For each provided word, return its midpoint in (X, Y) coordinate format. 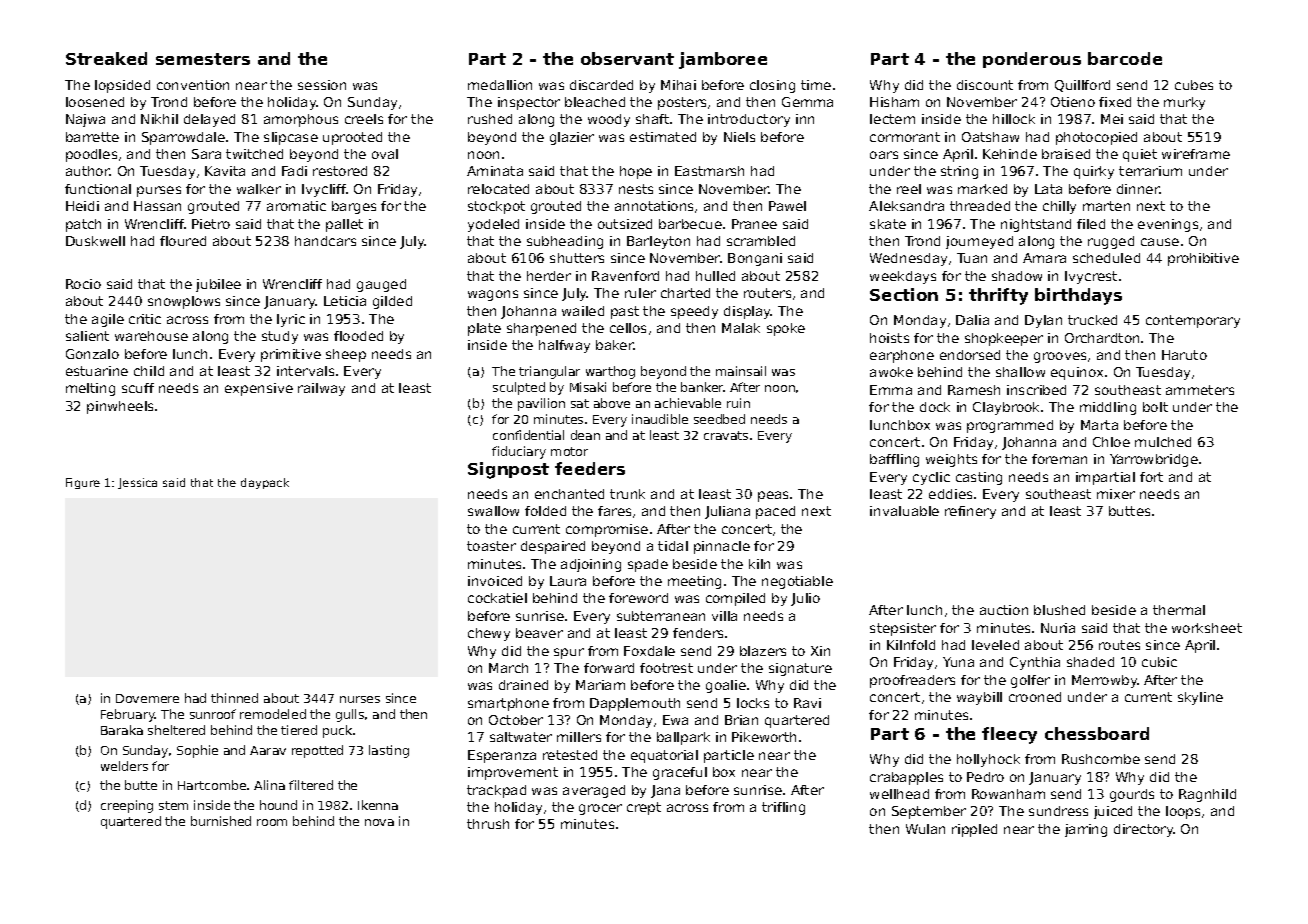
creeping (127, 806)
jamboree (723, 60)
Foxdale (649, 651)
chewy (489, 634)
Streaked (106, 58)
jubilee (218, 285)
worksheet (1207, 628)
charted (685, 293)
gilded (392, 302)
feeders (590, 468)
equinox (1077, 373)
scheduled (1106, 258)
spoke (786, 329)
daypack (265, 483)
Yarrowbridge (1154, 460)
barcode (1125, 58)
